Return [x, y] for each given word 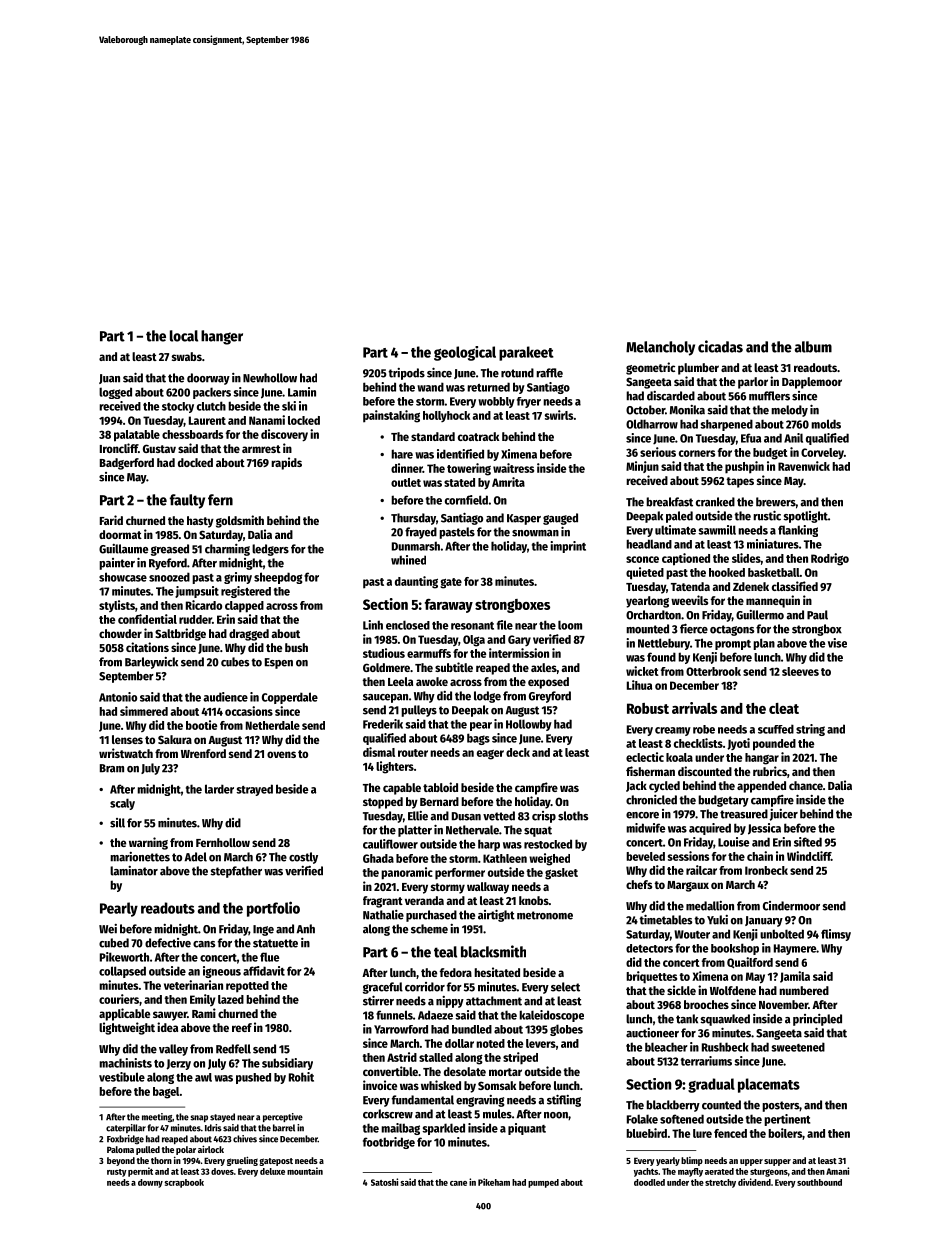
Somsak [497, 1085]
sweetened [798, 1047]
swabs [187, 356]
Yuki [717, 920]
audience [225, 697]
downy [150, 1183]
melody [789, 411]
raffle [549, 373]
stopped [383, 803]
